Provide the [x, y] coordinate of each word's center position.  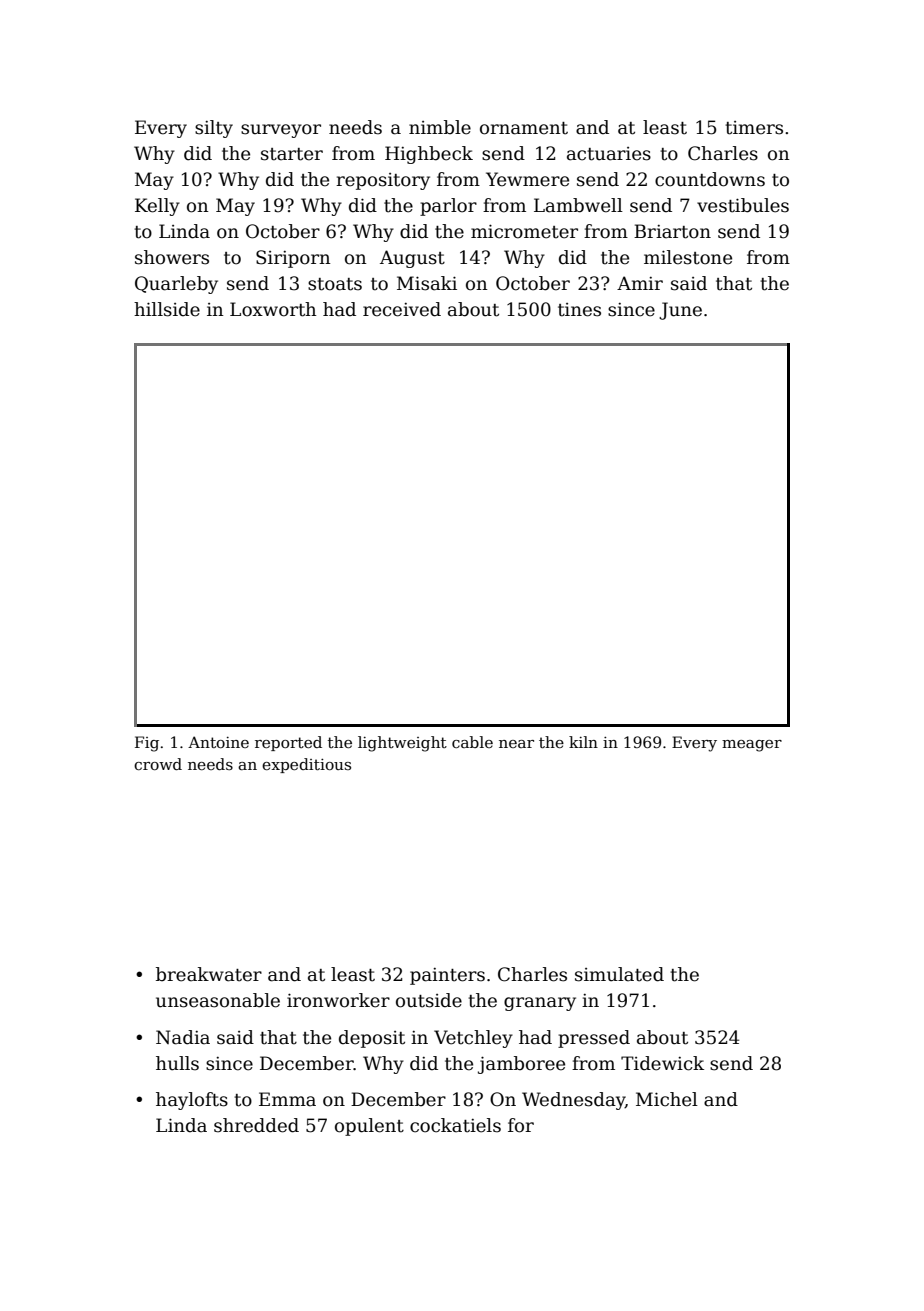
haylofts [192, 1101]
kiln [583, 742]
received [402, 309]
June [680, 311]
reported [288, 743]
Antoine [218, 742]
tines [579, 310]
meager [752, 746]
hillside [167, 309]
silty [214, 129]
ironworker [338, 1000]
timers [754, 128]
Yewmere [527, 179]
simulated [619, 974]
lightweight [402, 744]
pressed [594, 1039]
